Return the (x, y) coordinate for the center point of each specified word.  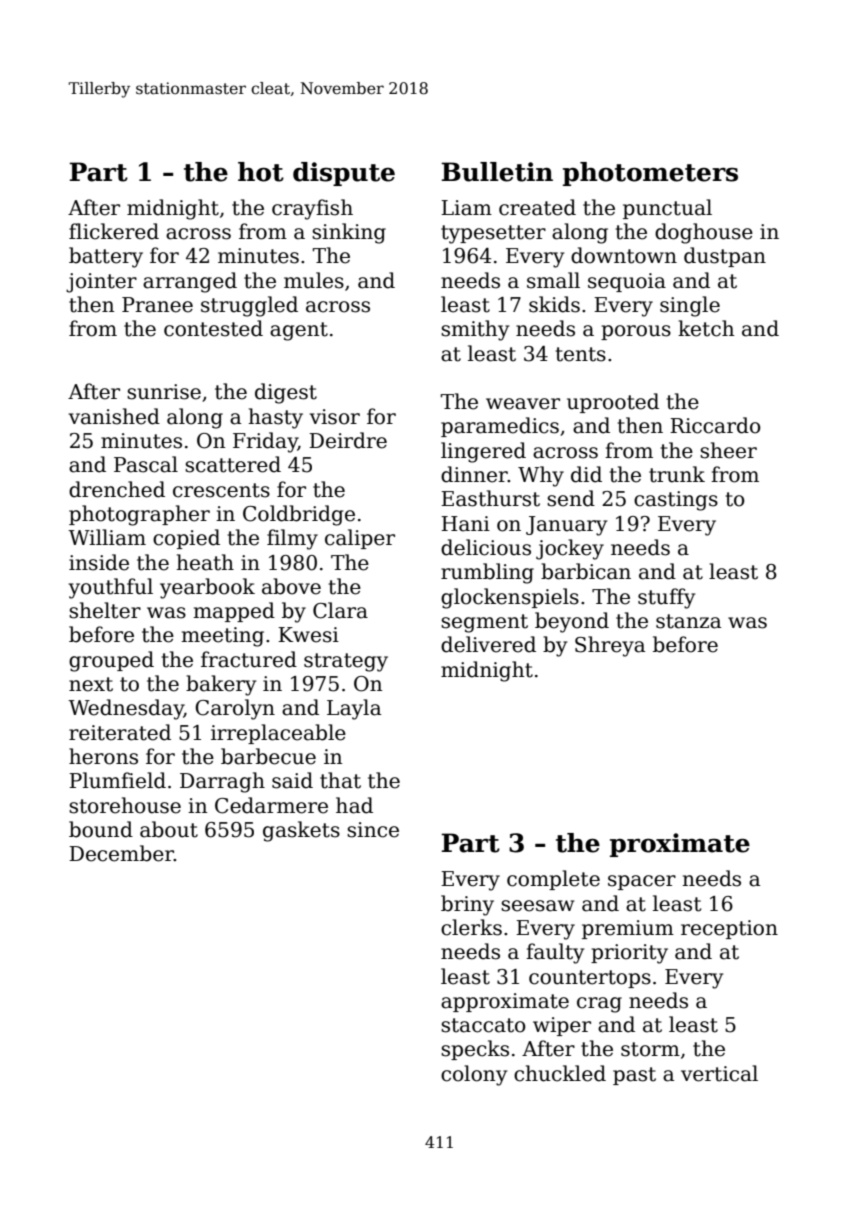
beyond (572, 622)
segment (484, 623)
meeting (222, 637)
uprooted (613, 403)
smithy (475, 330)
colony (474, 1075)
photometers (650, 174)
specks (475, 1050)
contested (213, 328)
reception (729, 929)
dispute (344, 174)
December (121, 853)
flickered (114, 231)
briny (467, 905)
